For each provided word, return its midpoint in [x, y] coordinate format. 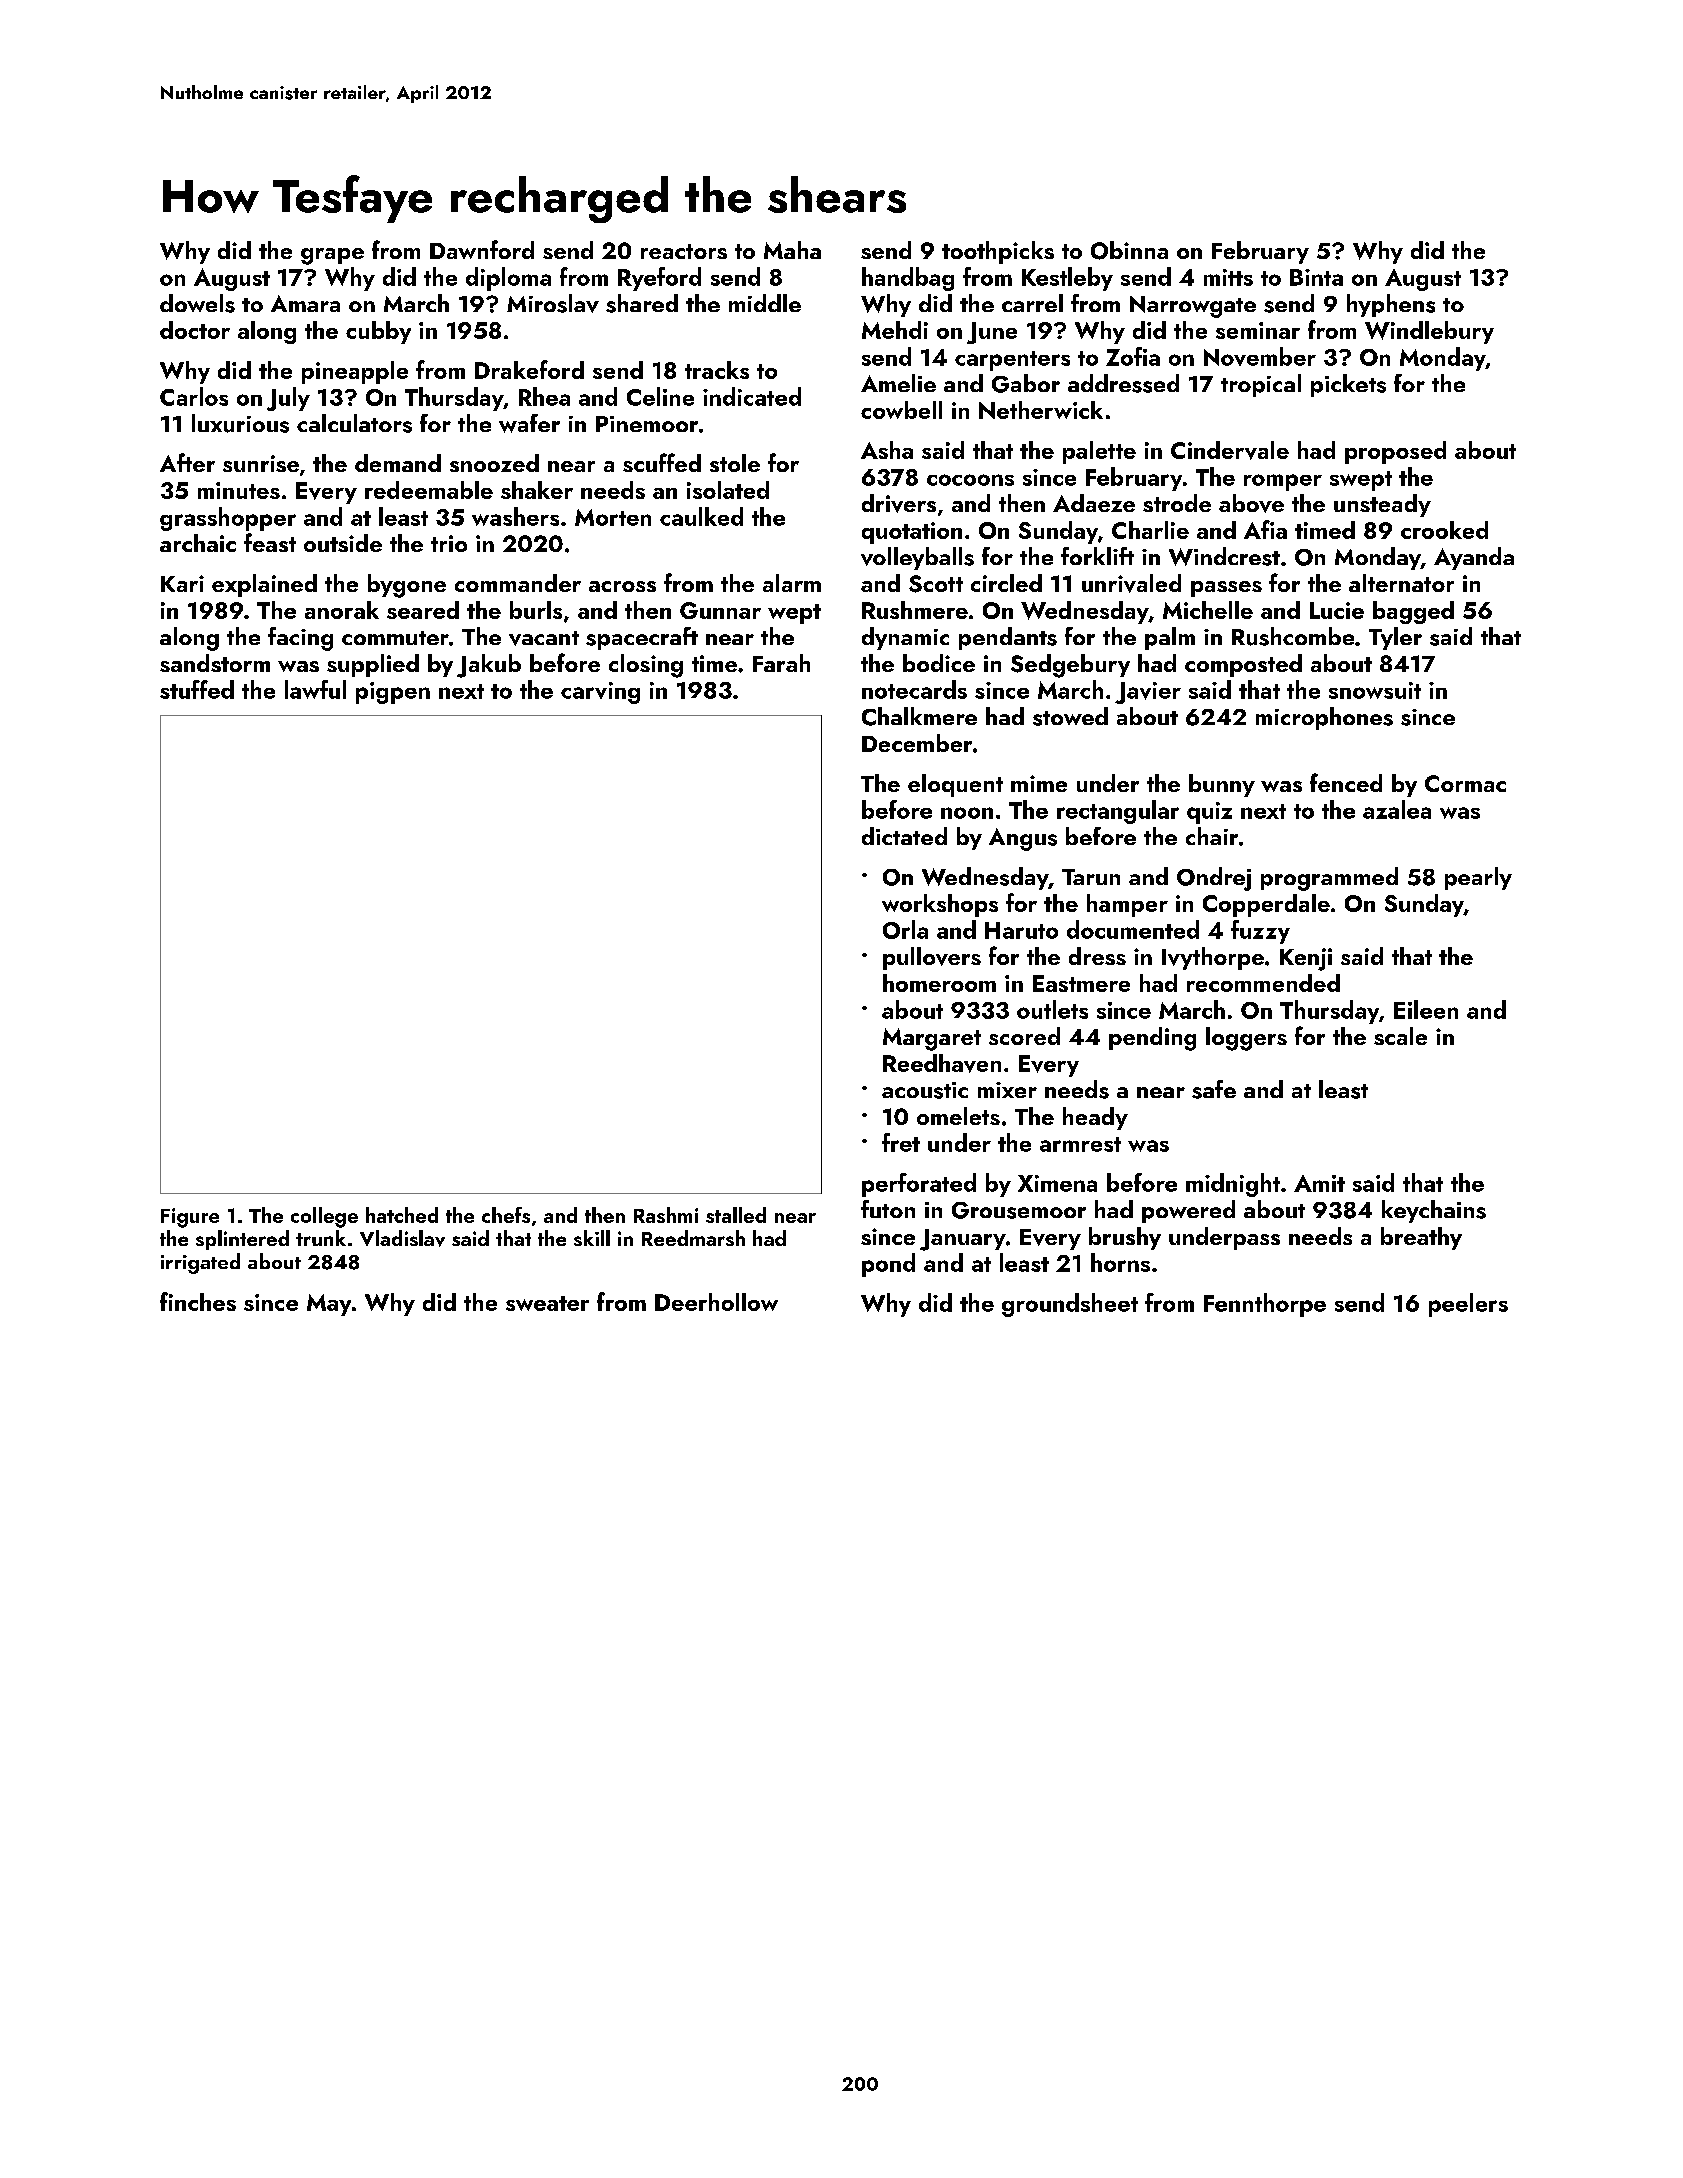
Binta [1316, 277]
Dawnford [482, 249]
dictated [904, 836]
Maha [792, 250]
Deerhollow [716, 1302]
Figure [190, 1218]
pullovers [932, 958]
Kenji [1306, 959]
